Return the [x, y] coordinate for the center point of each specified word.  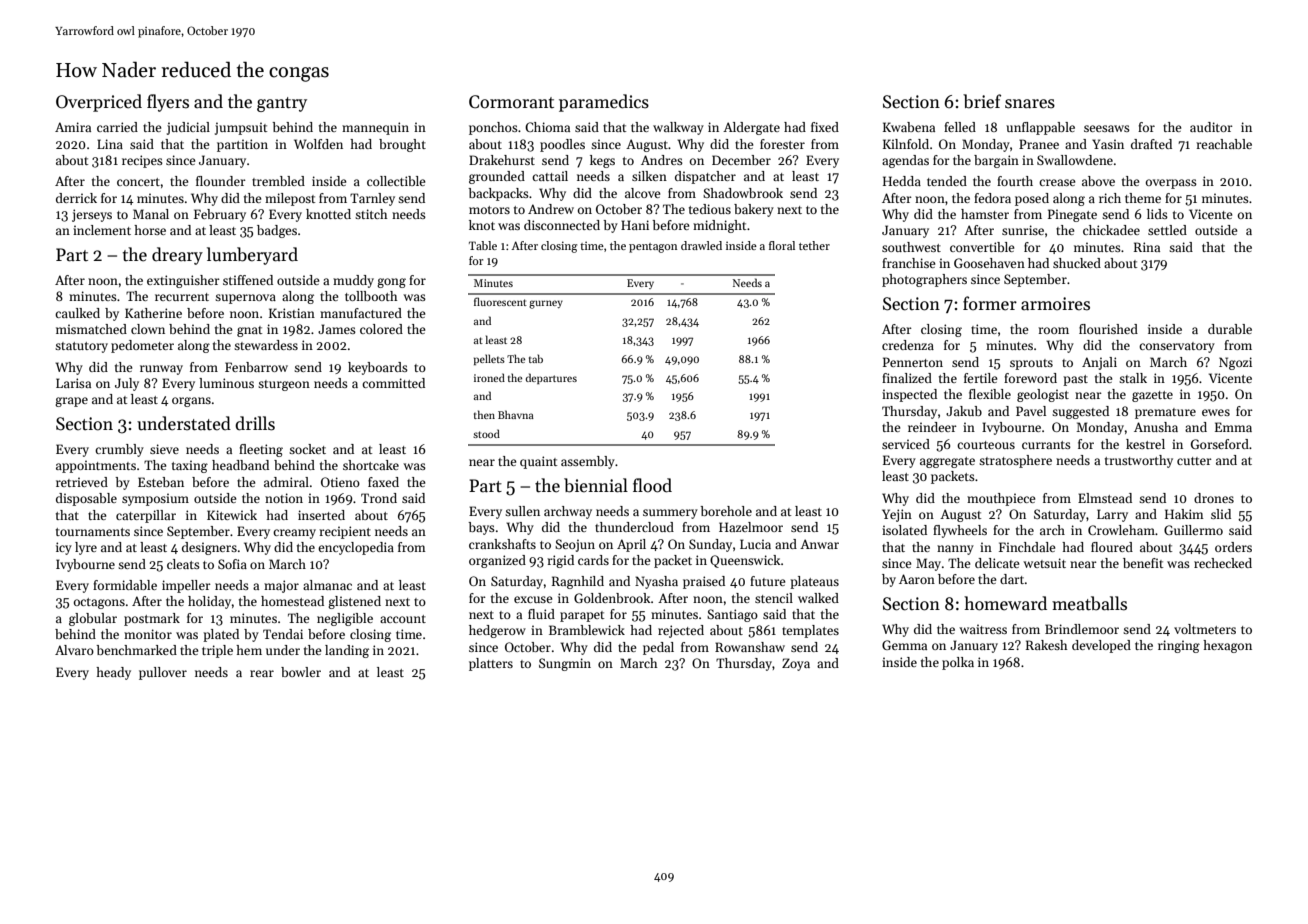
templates [810, 631]
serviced [906, 444]
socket [307, 449]
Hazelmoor [751, 527]
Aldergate [751, 128]
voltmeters [1205, 629]
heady [113, 673]
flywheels [960, 531]
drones [1214, 498]
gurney [546, 304]
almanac [327, 585]
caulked [77, 313]
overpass [1171, 184]
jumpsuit [241, 128]
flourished [1108, 329]
